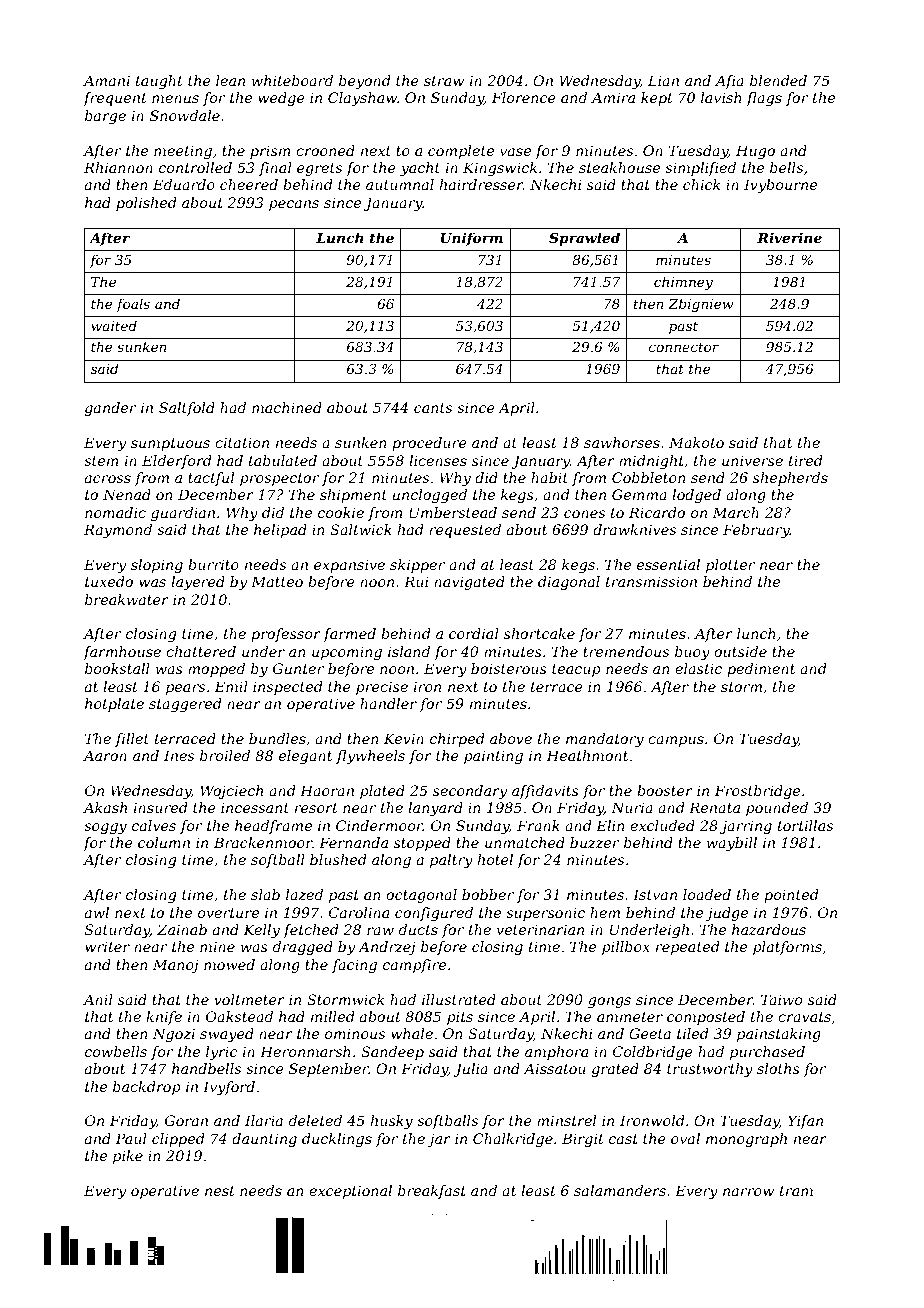 The width and height of the document is (924, 1308). What do you see at coordinates (220, 1191) in the document?
I see `nest` at bounding box center [220, 1191].
